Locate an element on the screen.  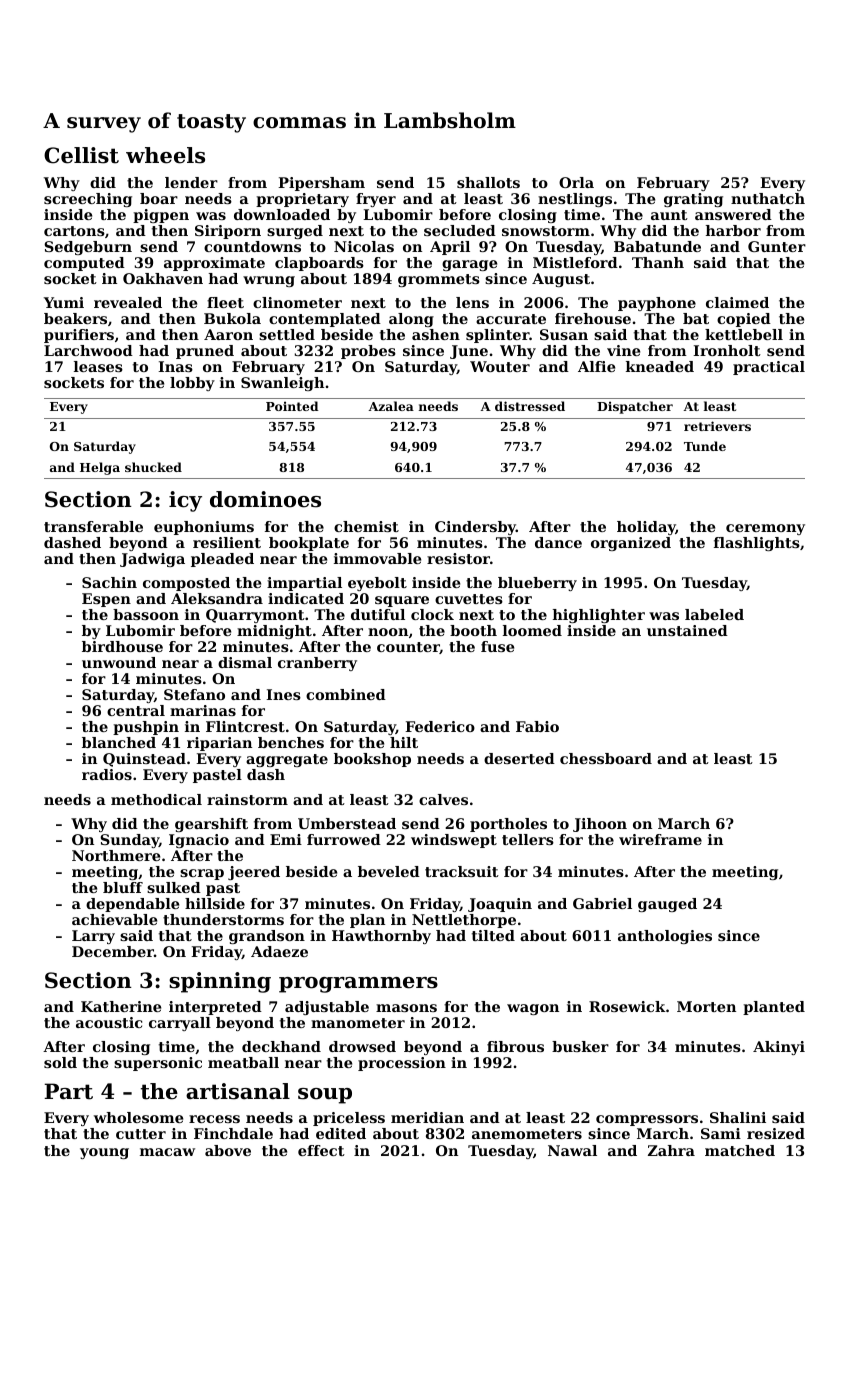
payphone is located at coordinates (657, 304).
